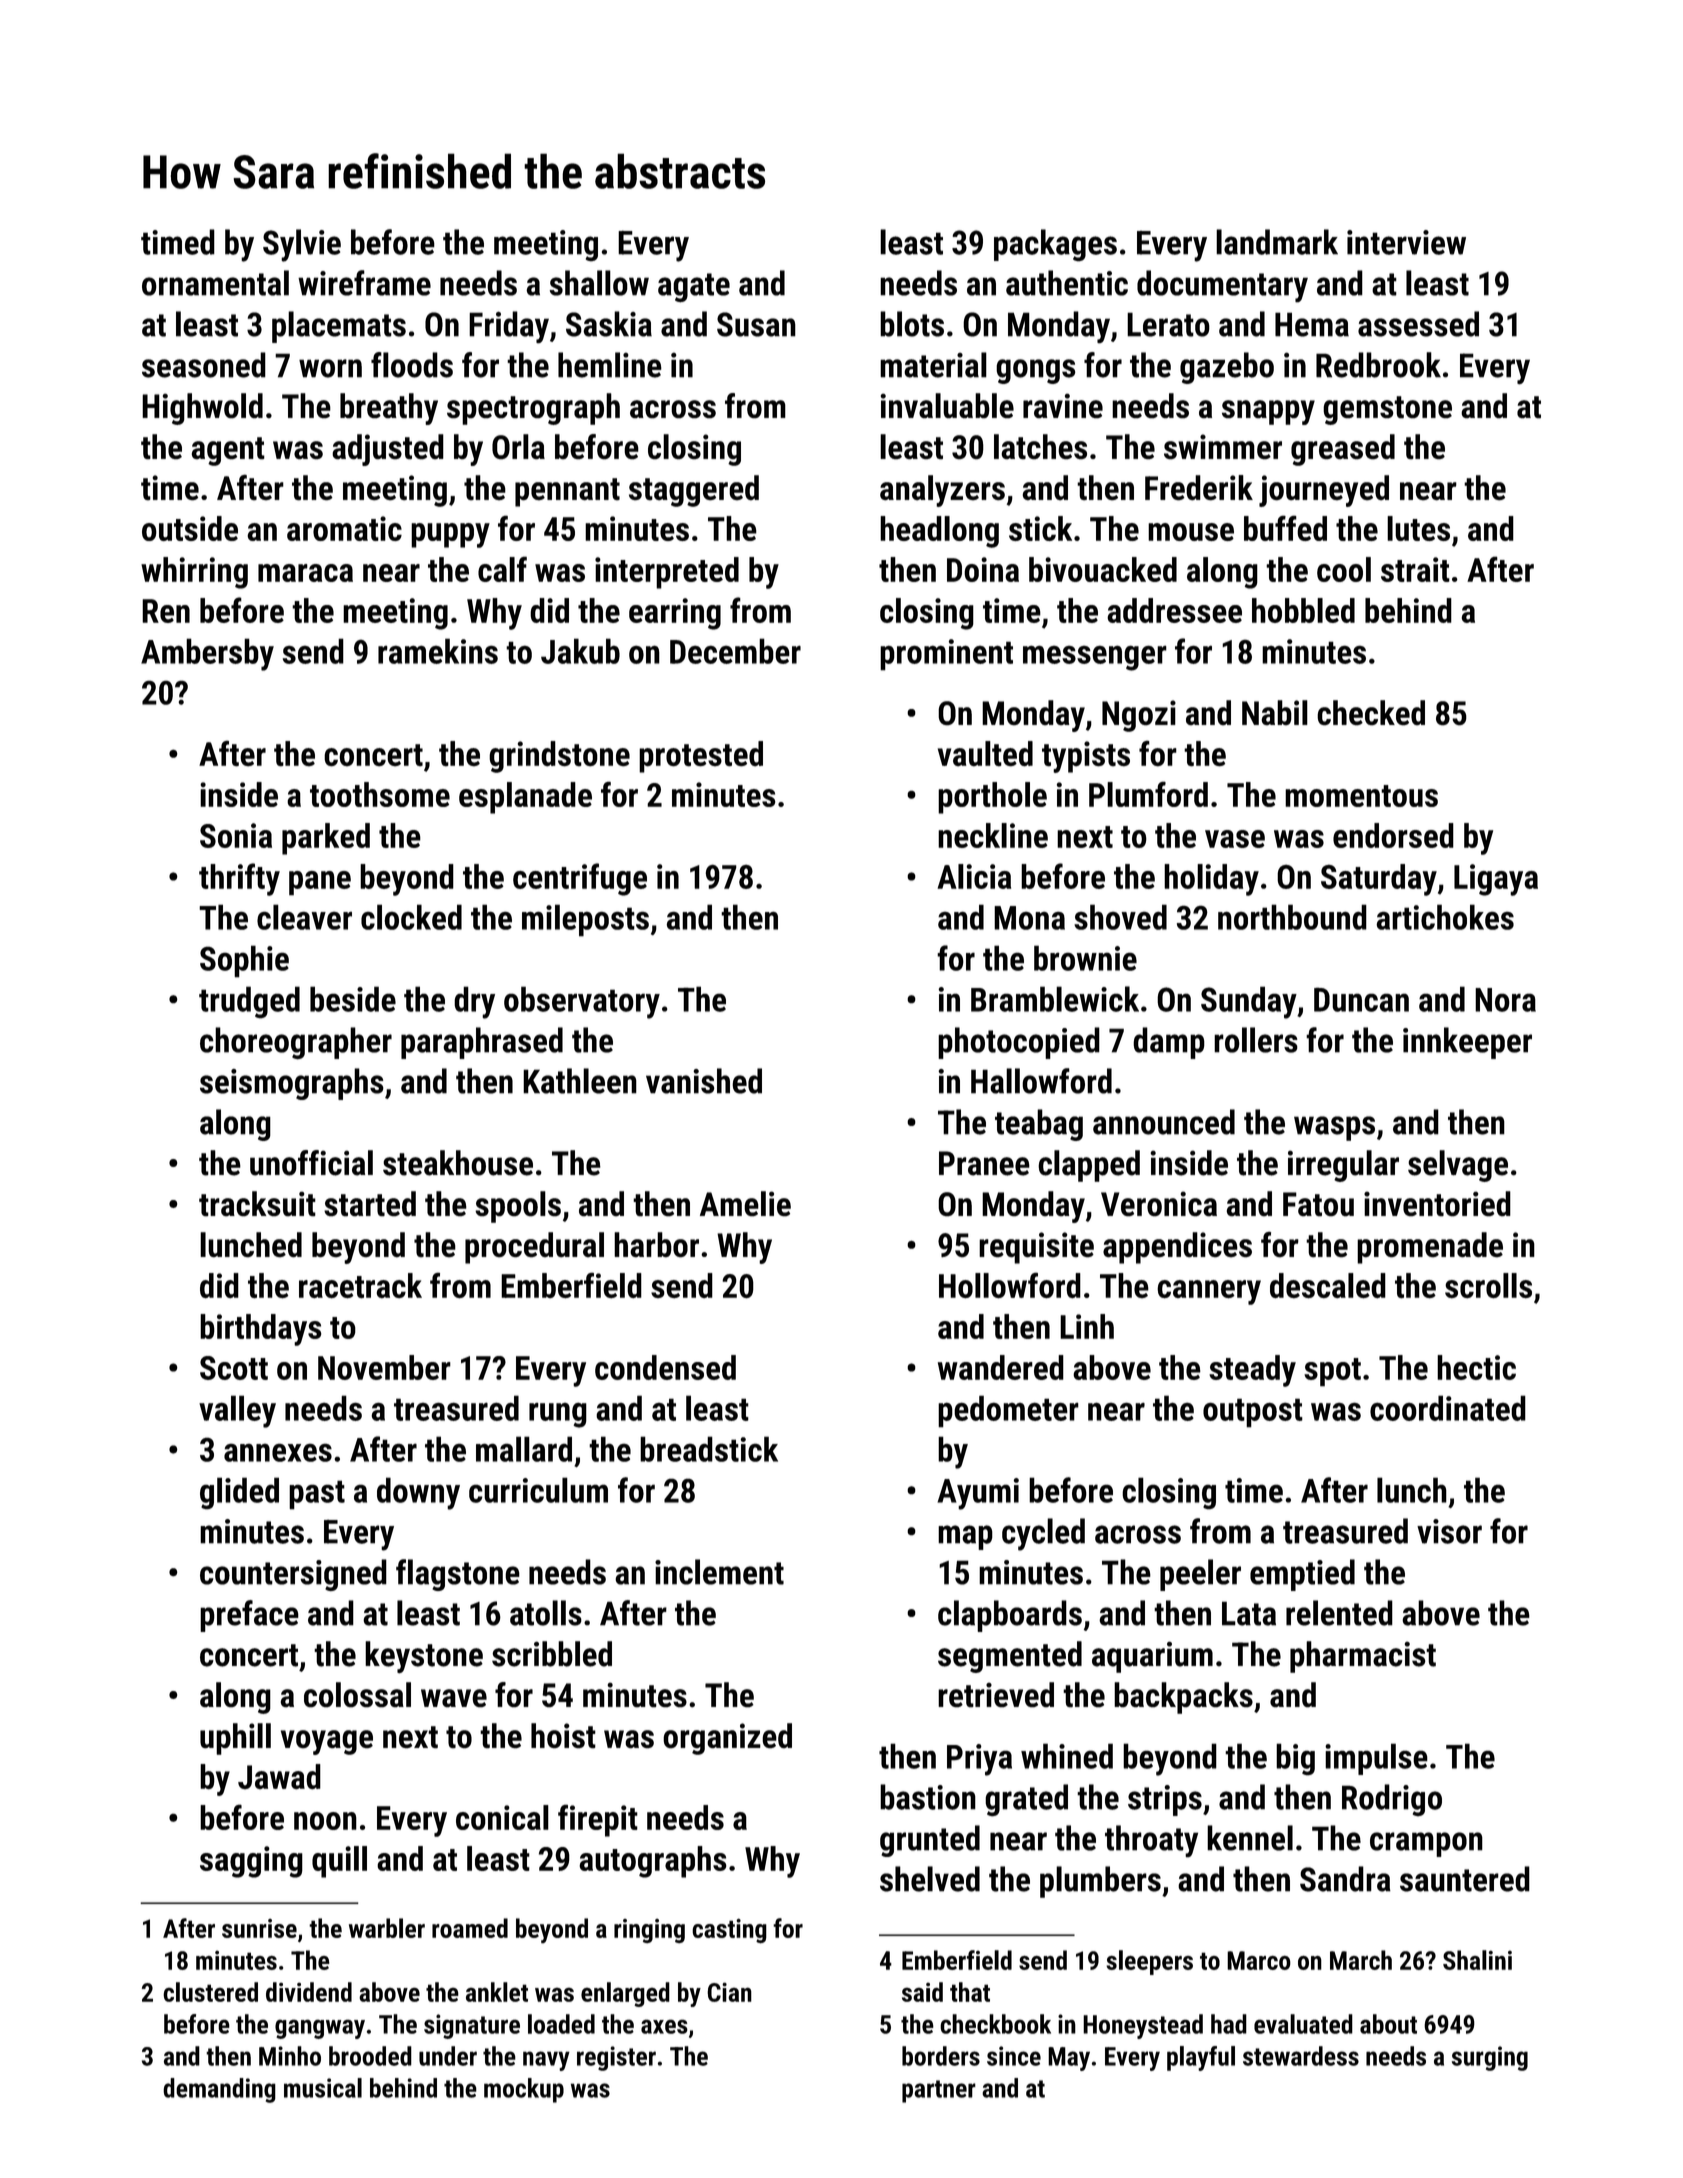 The image size is (1683, 2178). I want to click on demanding, so click(219, 2090).
